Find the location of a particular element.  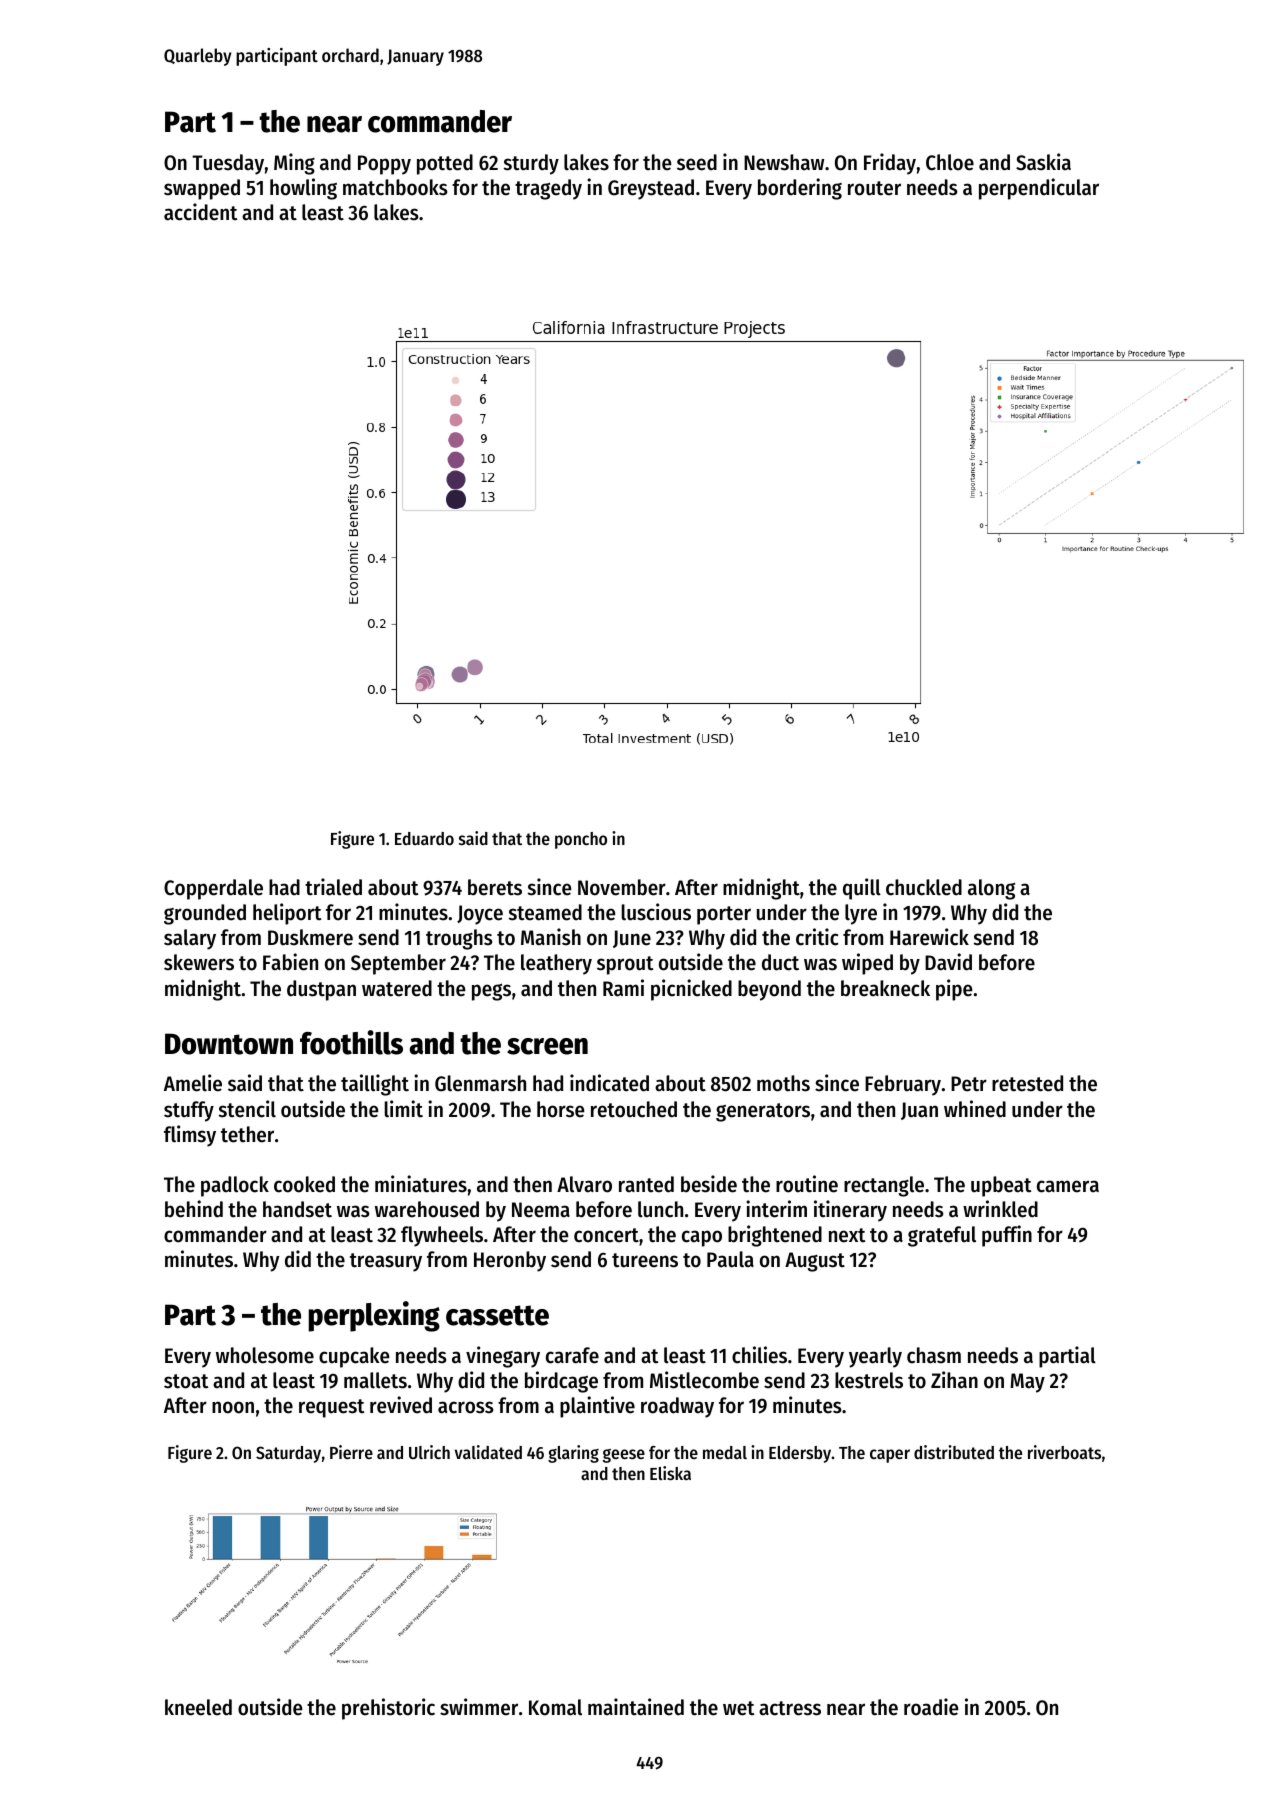

vinegary is located at coordinates (503, 1357).
